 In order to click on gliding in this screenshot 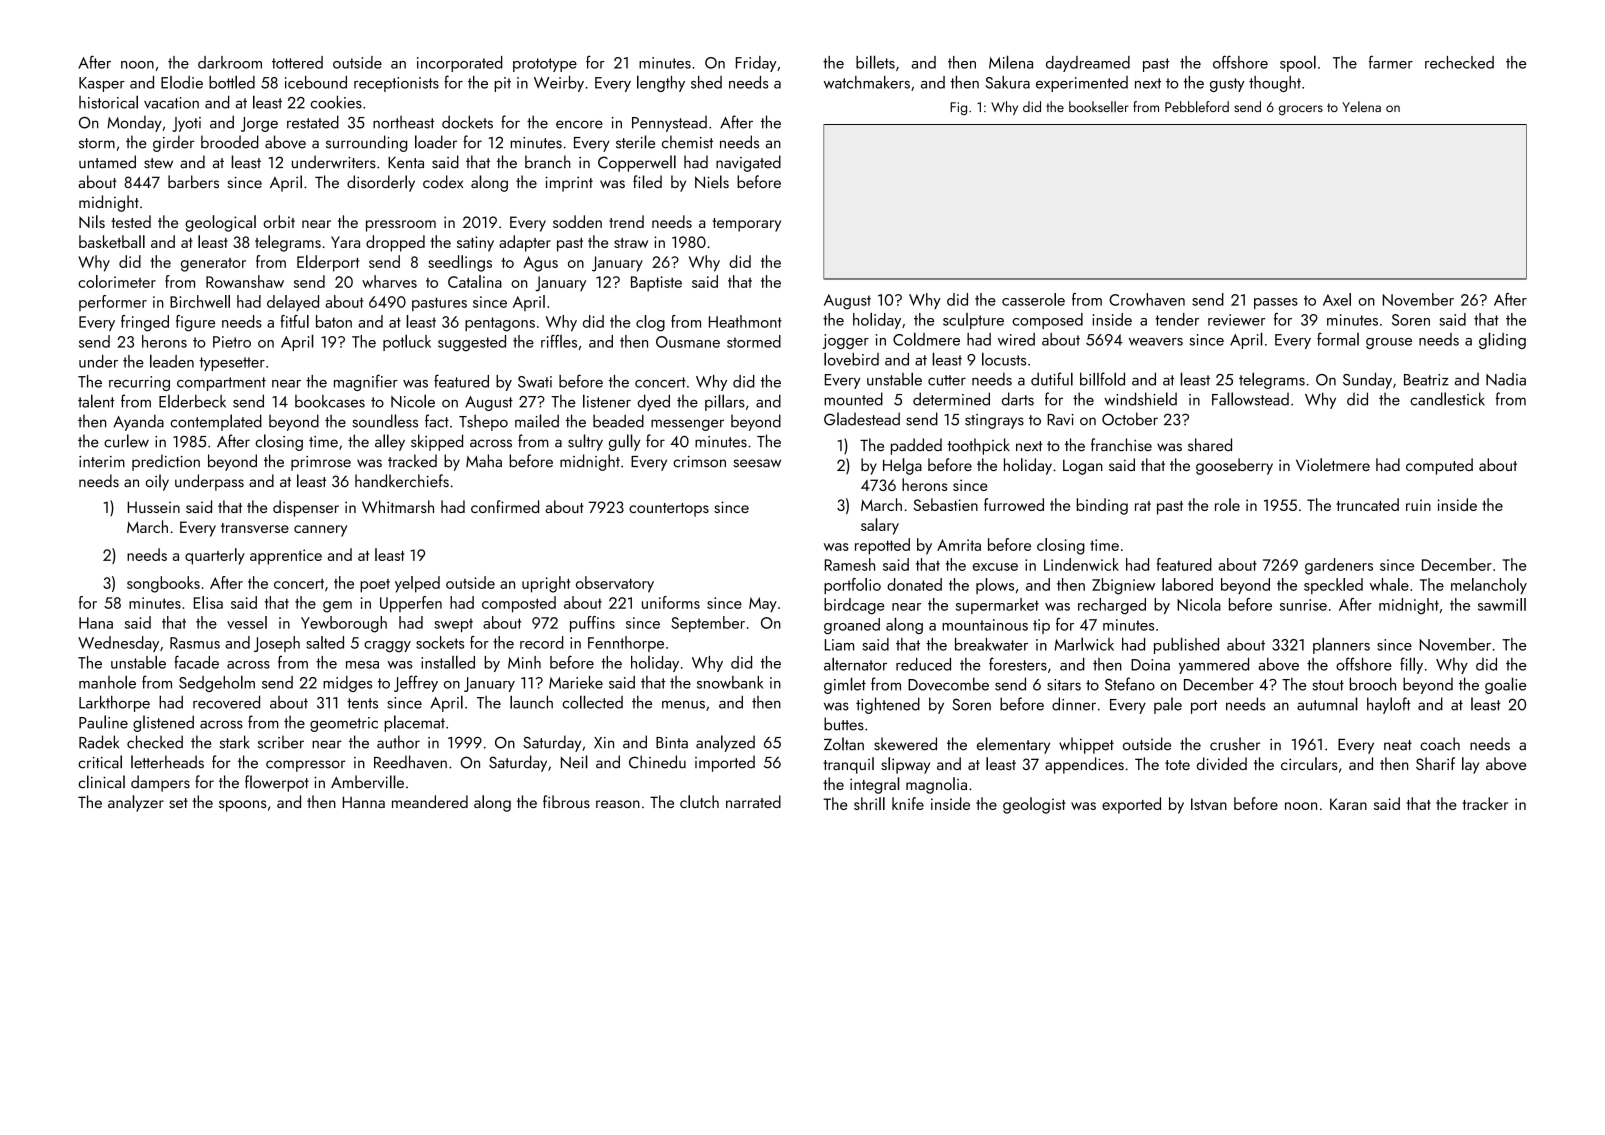, I will do `click(1502, 340)`.
